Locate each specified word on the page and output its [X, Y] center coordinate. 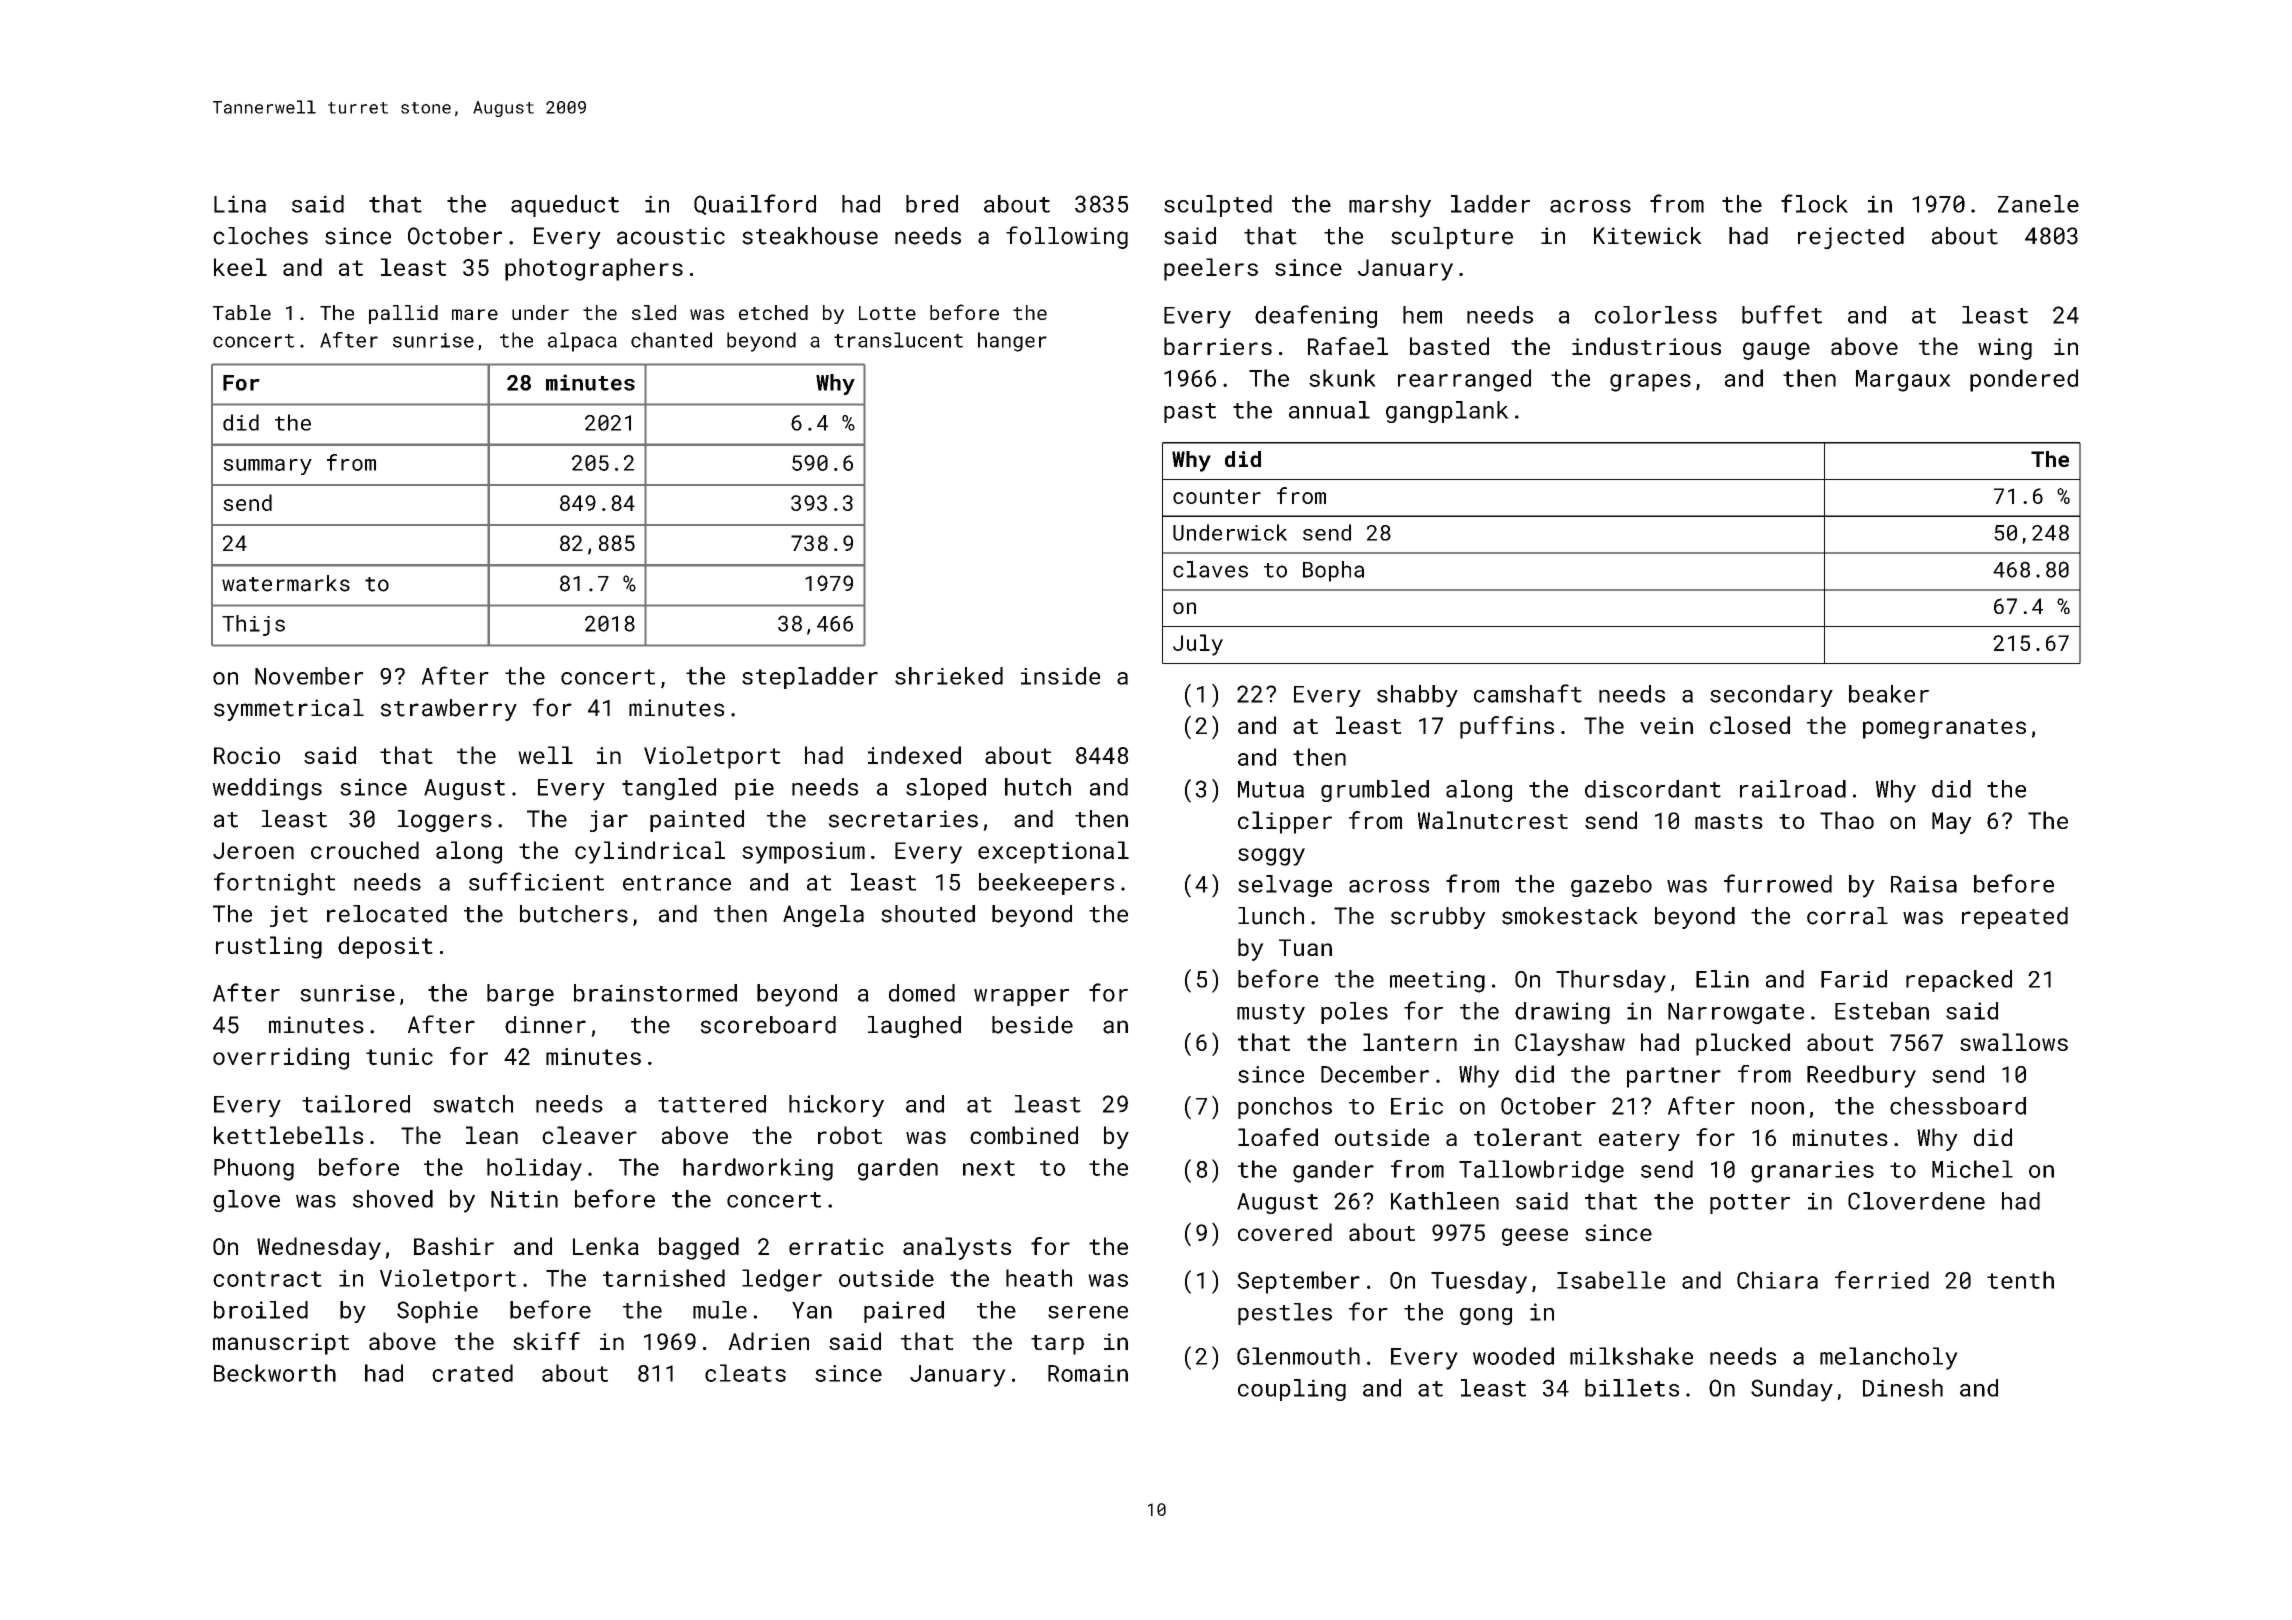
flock [1814, 203]
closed [1750, 725]
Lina [240, 204]
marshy [1390, 206]
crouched [365, 850]
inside [1060, 676]
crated [472, 1373]
